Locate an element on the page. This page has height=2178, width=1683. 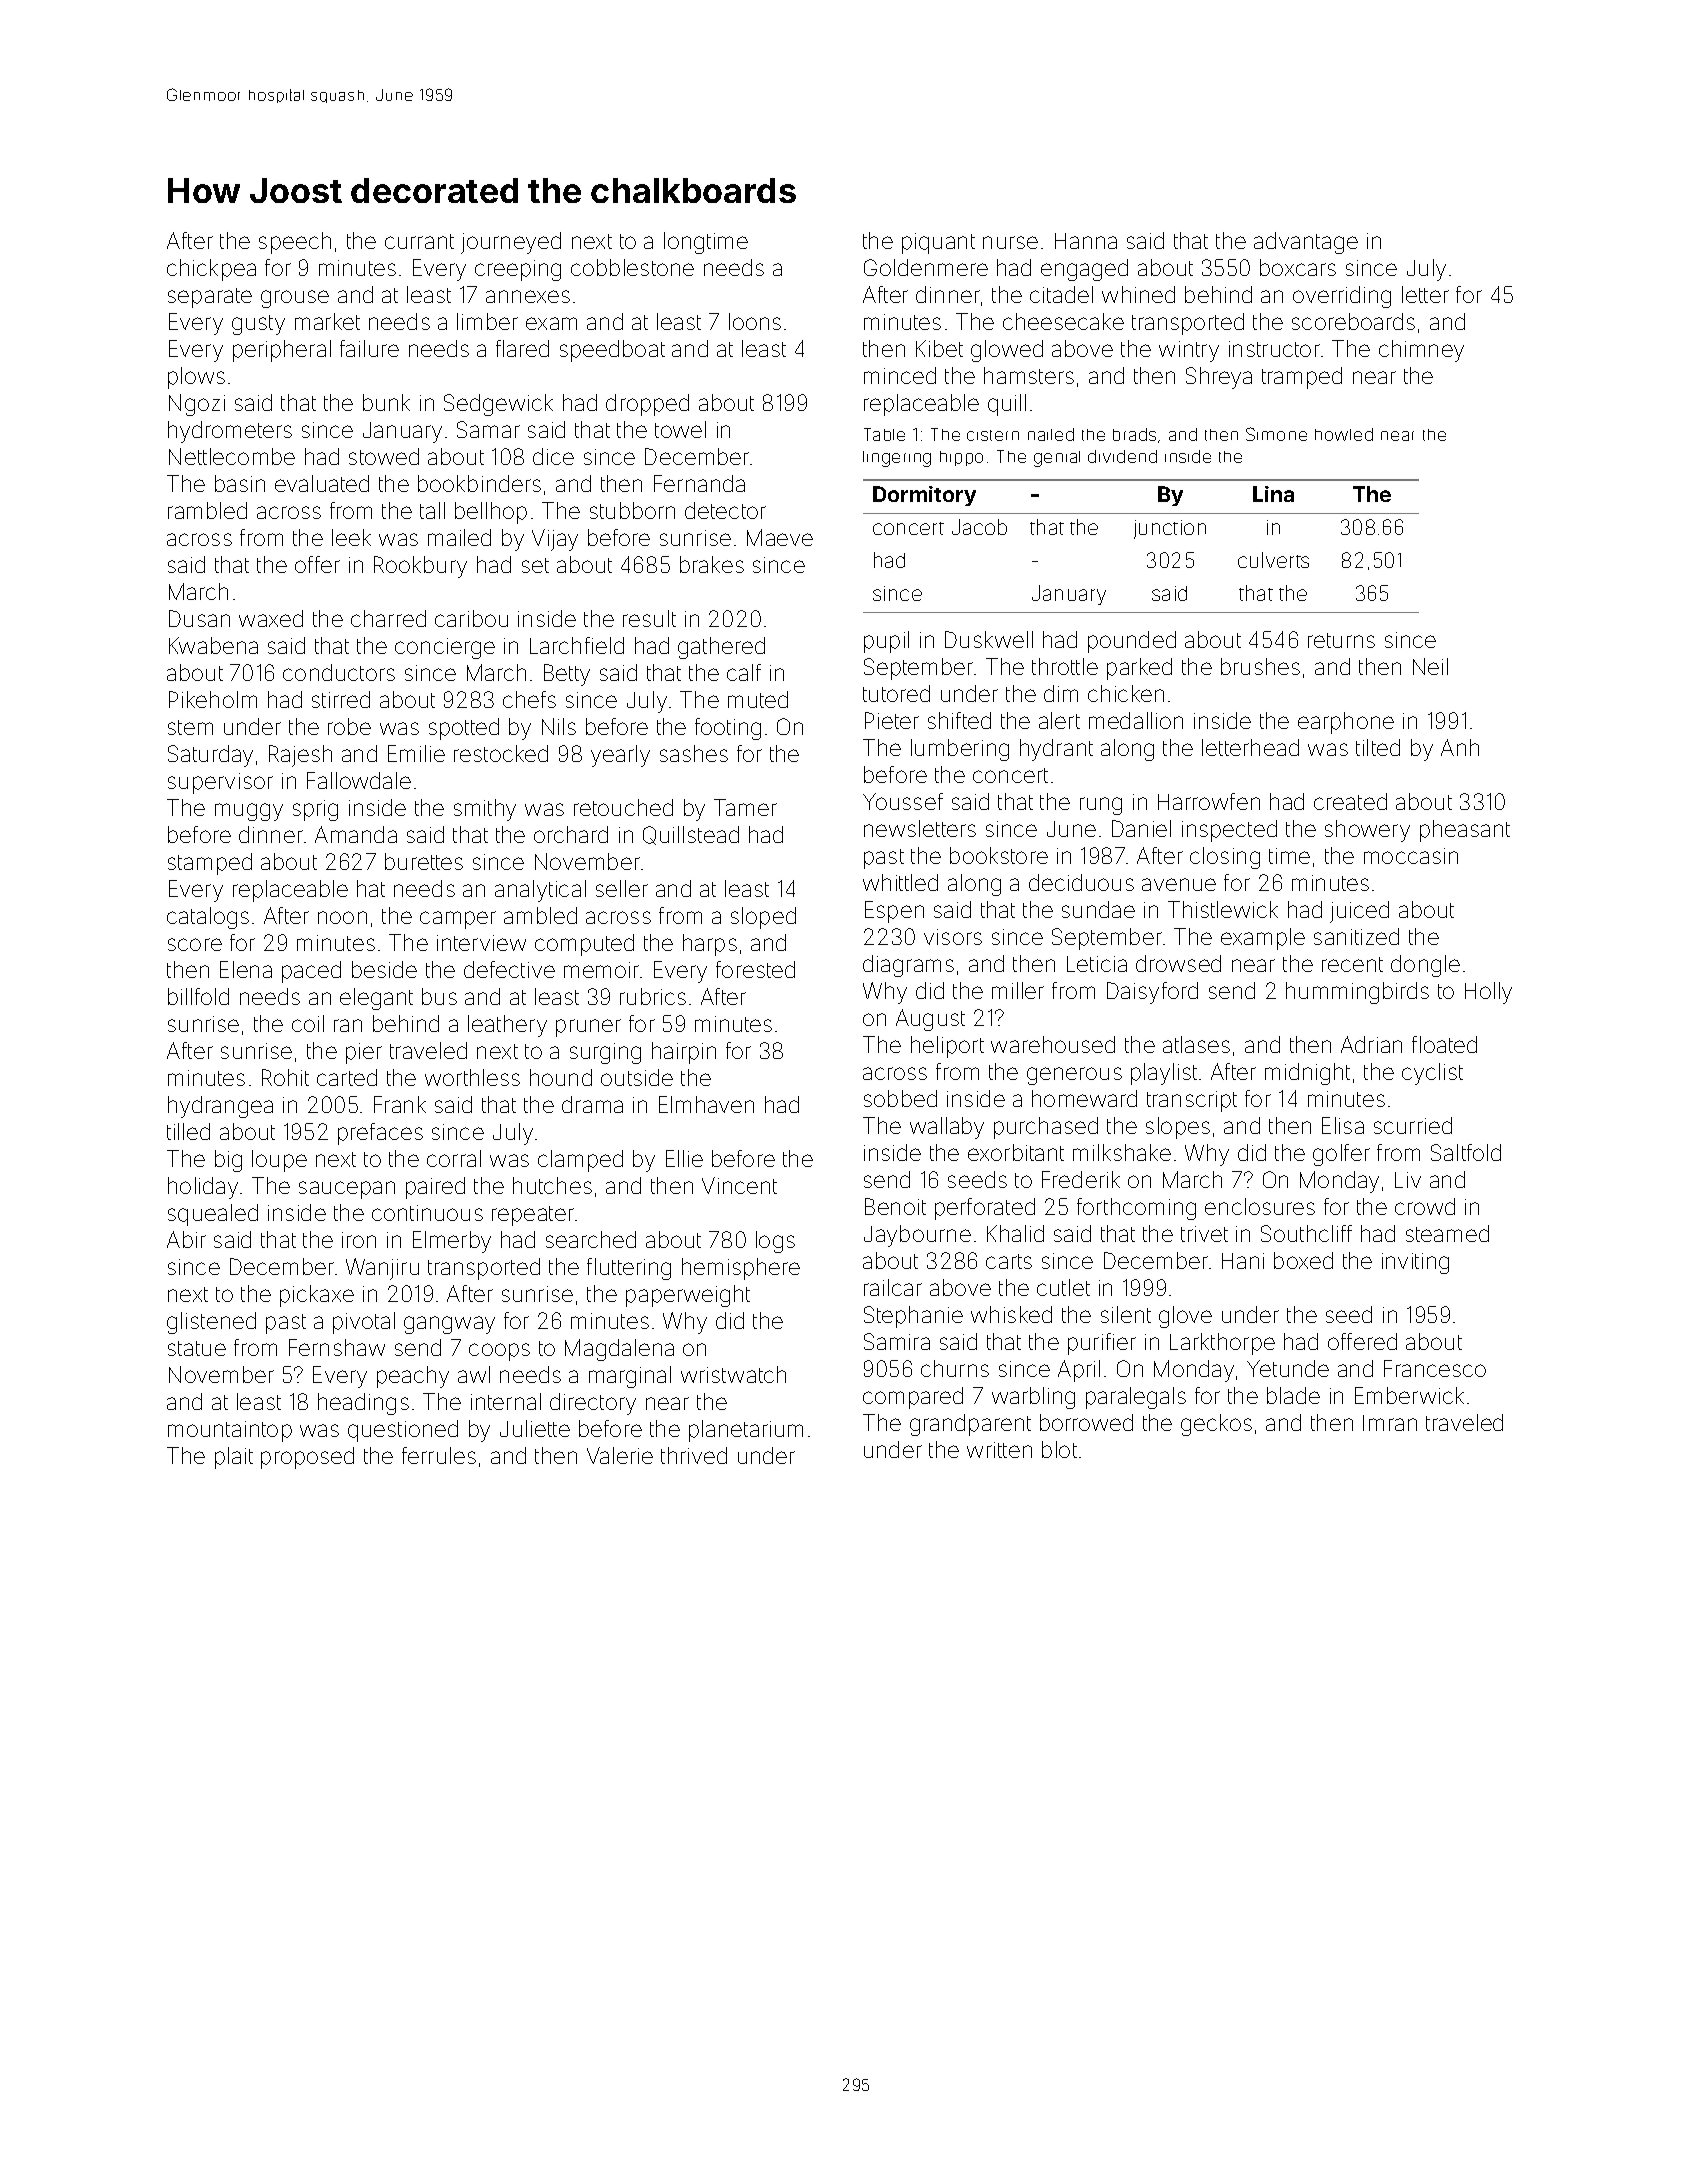
Larkthorpe is located at coordinates (1222, 1344).
